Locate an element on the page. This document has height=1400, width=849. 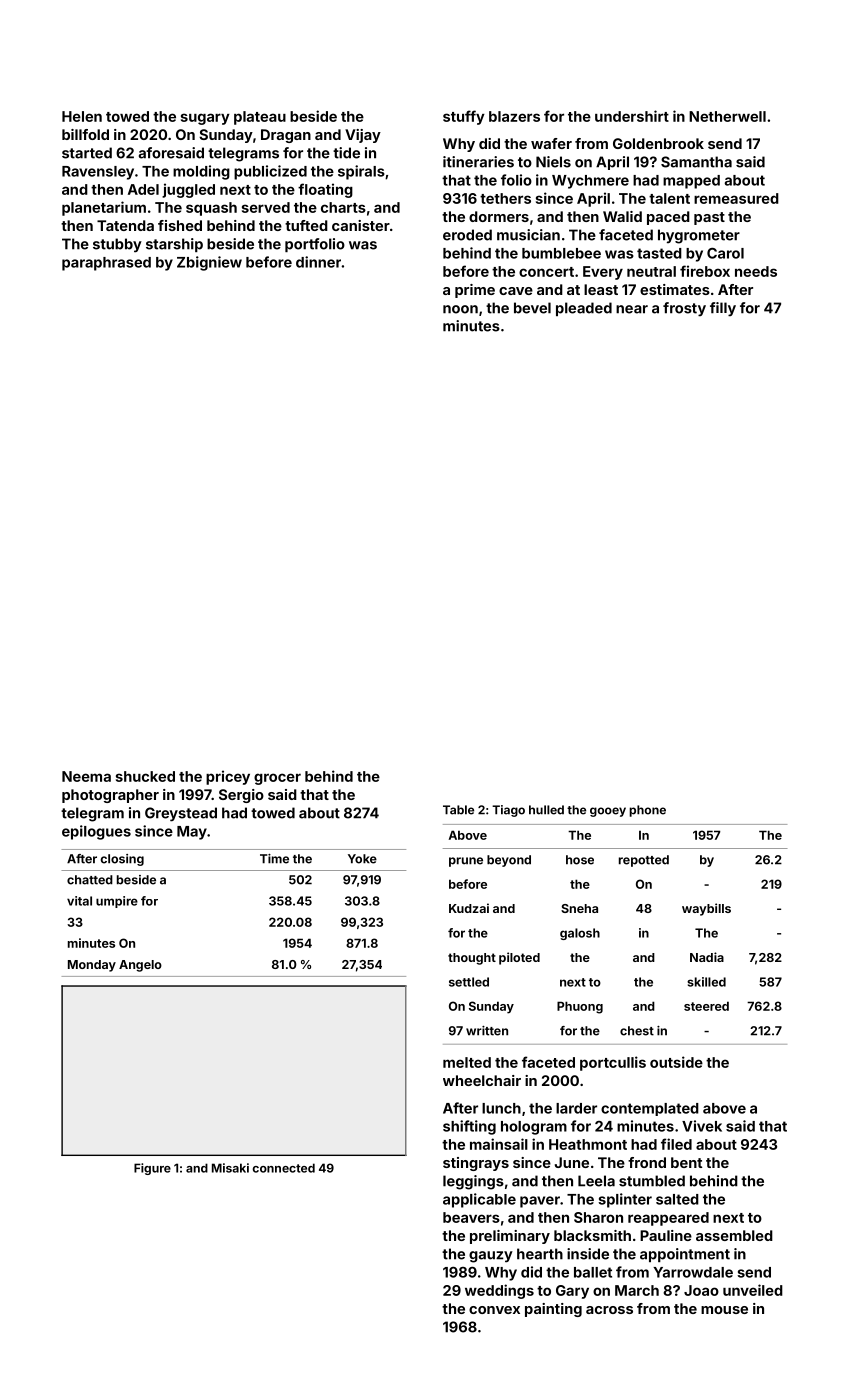
Netherwell is located at coordinates (727, 116).
